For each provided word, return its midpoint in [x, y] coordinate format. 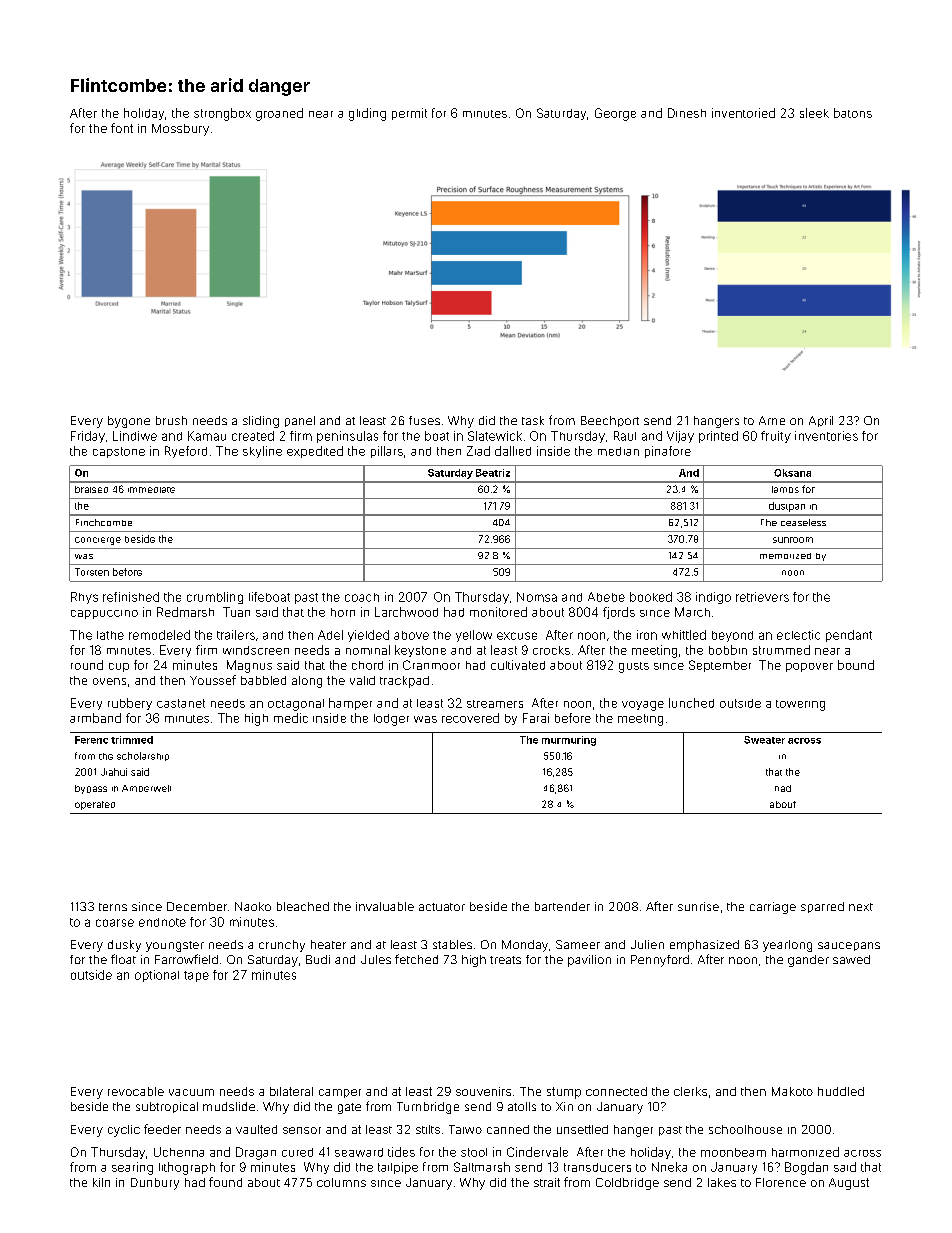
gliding [367, 114]
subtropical [167, 1107]
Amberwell [146, 788]
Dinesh [687, 113]
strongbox [222, 114]
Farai [536, 718]
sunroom [793, 540]
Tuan [236, 612]
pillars [387, 452]
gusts [634, 667]
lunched [691, 703]
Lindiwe [135, 436]
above [411, 635]
